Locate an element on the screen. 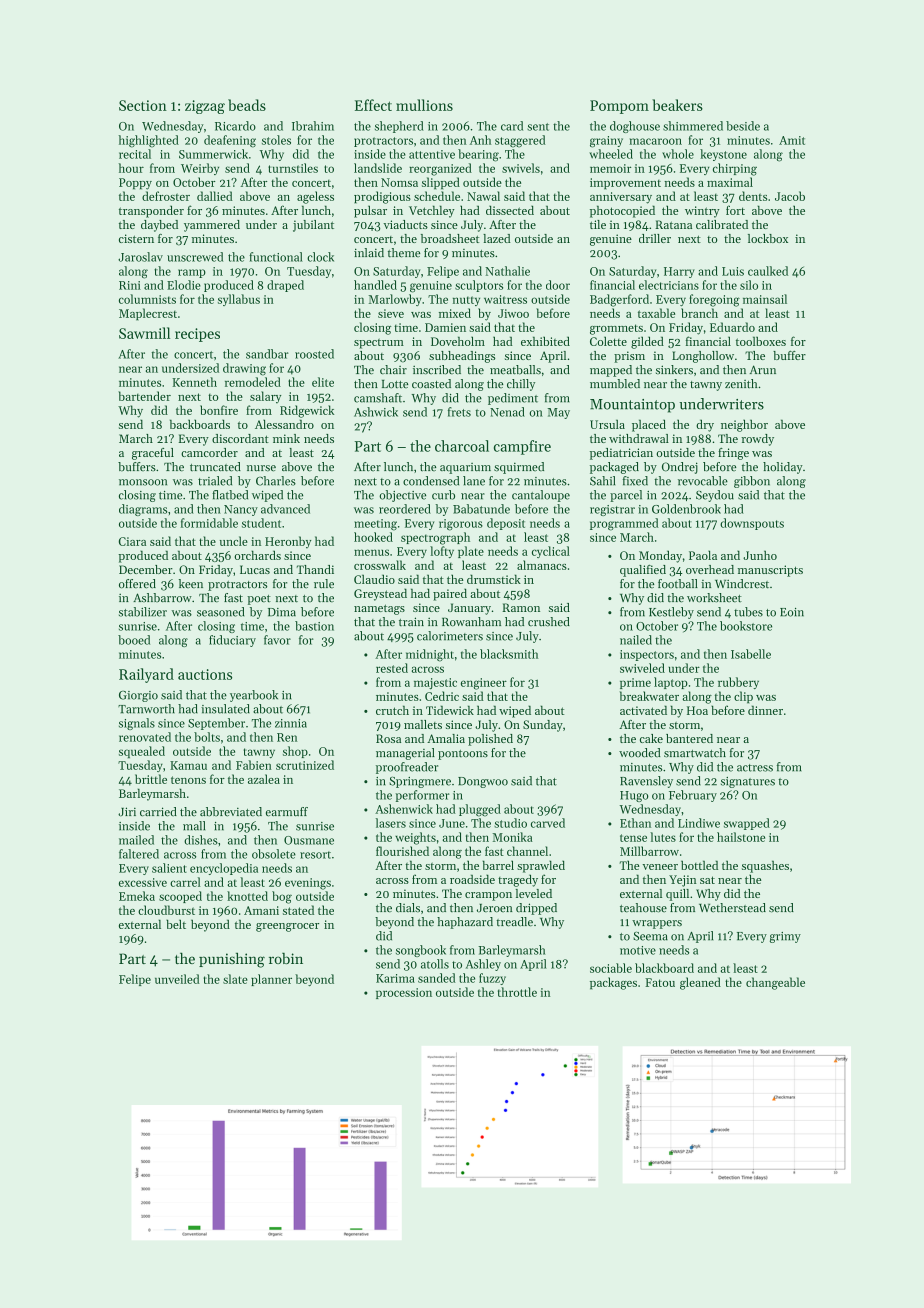 Image resolution: width=924 pixels, height=1308 pixels. rested is located at coordinates (392, 668).
